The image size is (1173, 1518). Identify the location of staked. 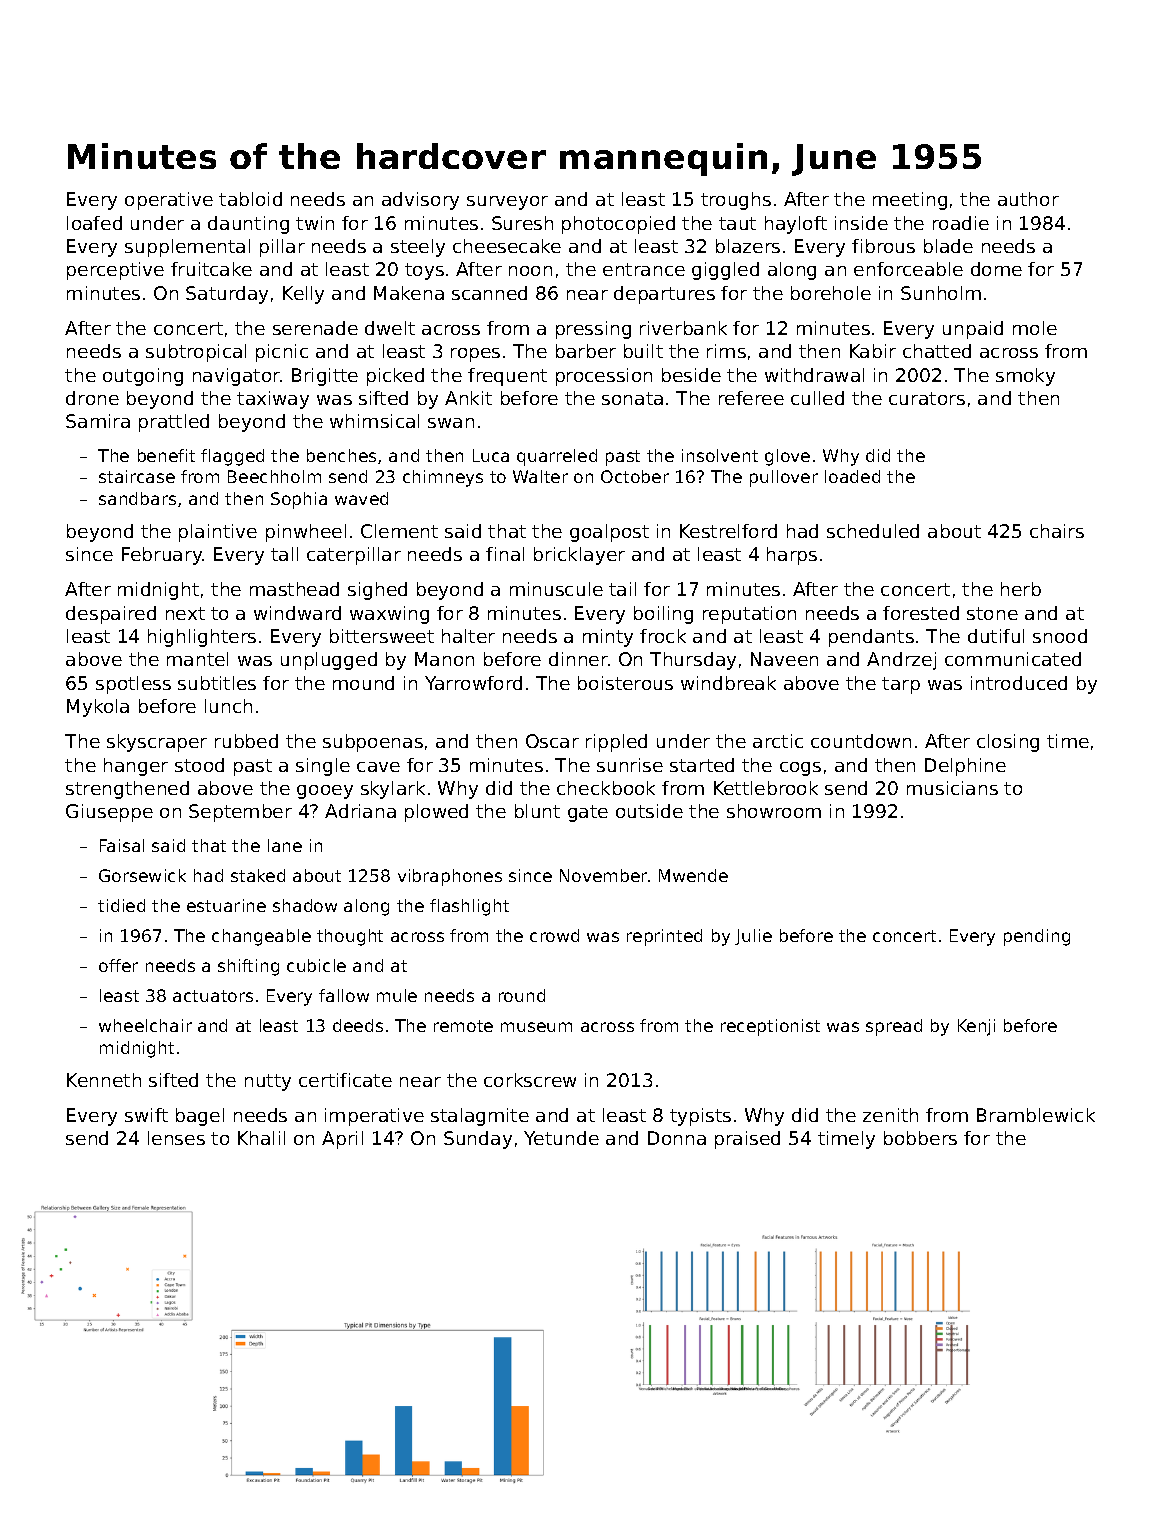
(258, 875).
